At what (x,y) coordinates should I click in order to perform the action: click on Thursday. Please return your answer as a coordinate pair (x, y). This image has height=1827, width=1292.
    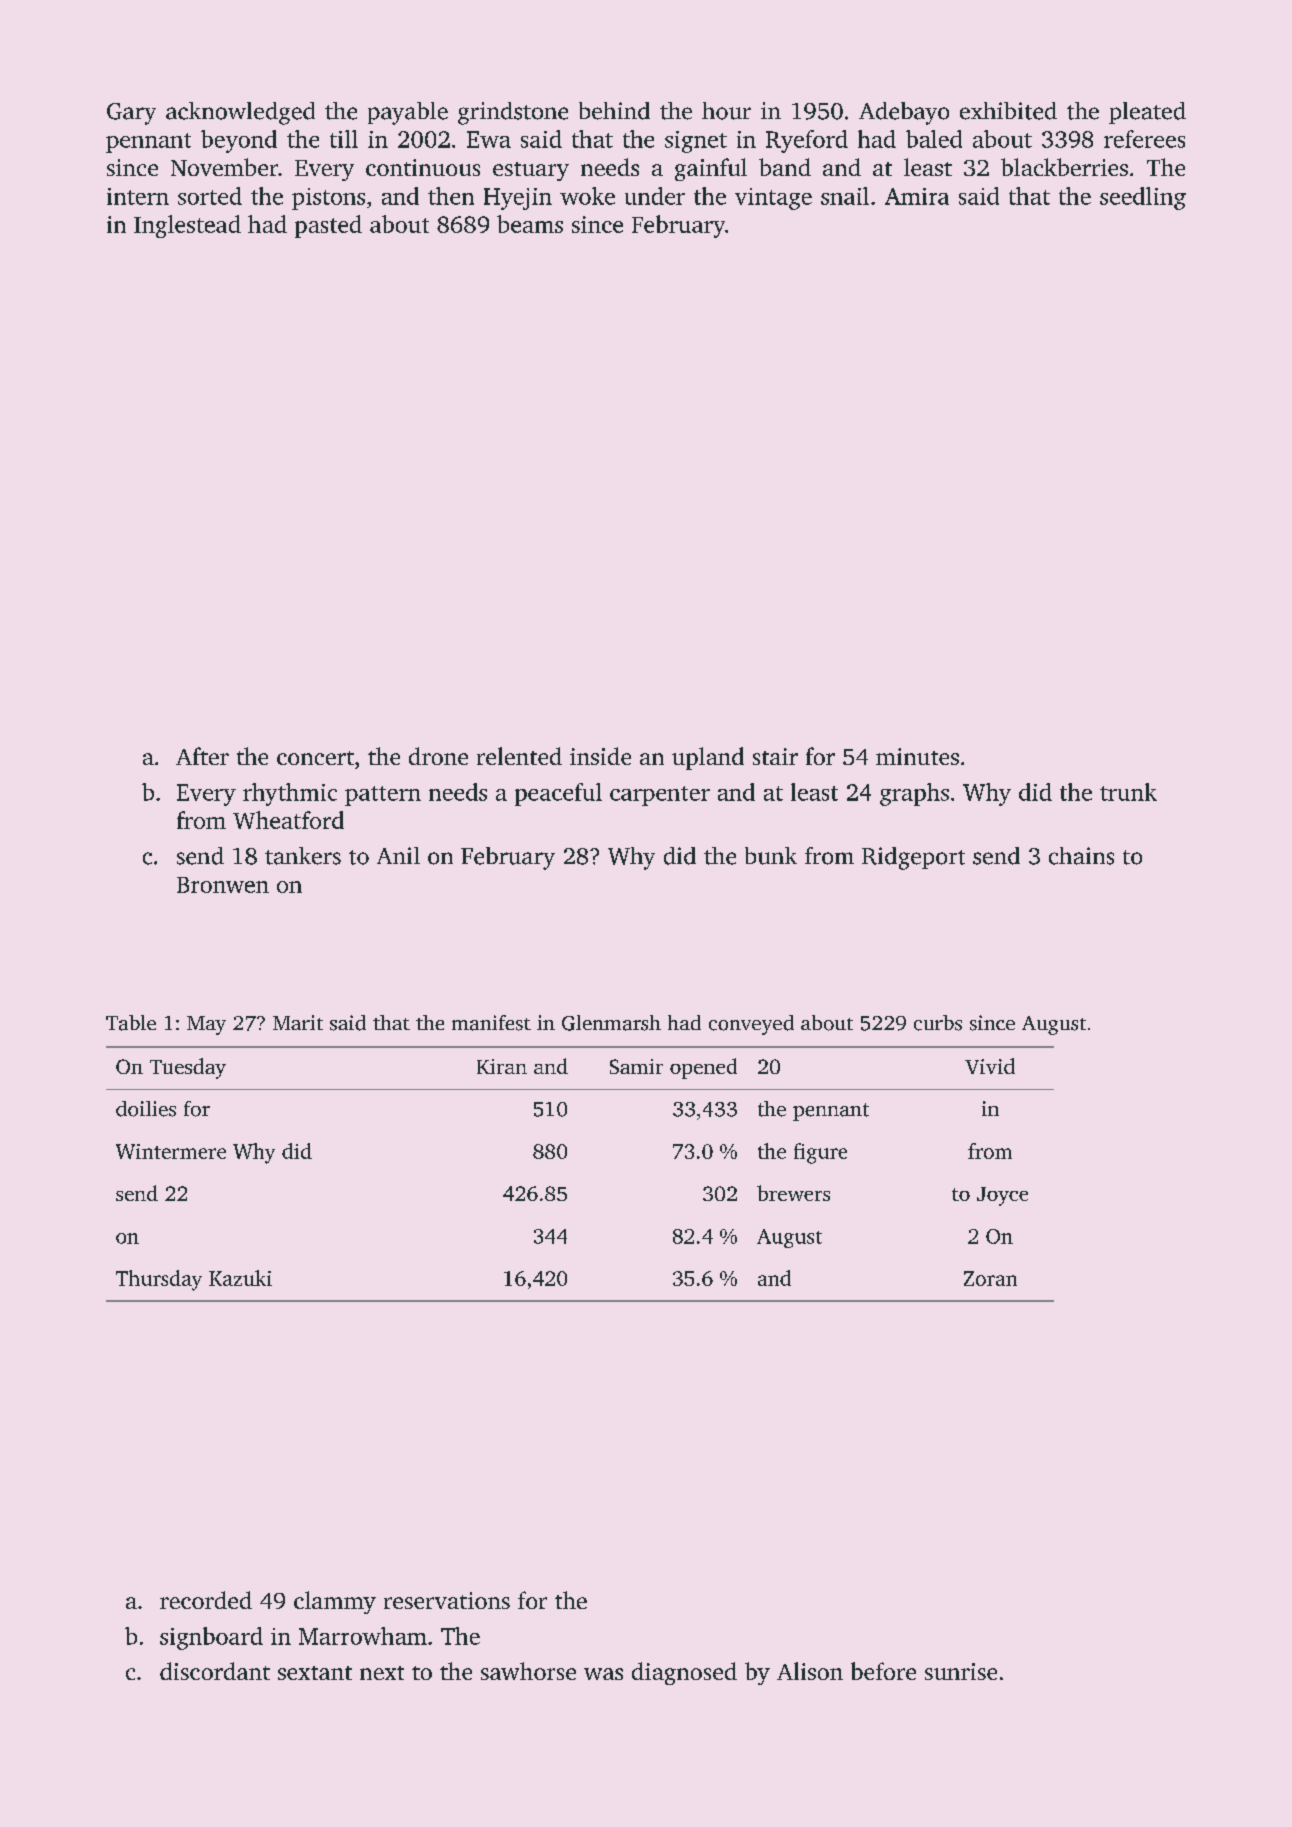
    Looking at the image, I should click on (159, 1280).
